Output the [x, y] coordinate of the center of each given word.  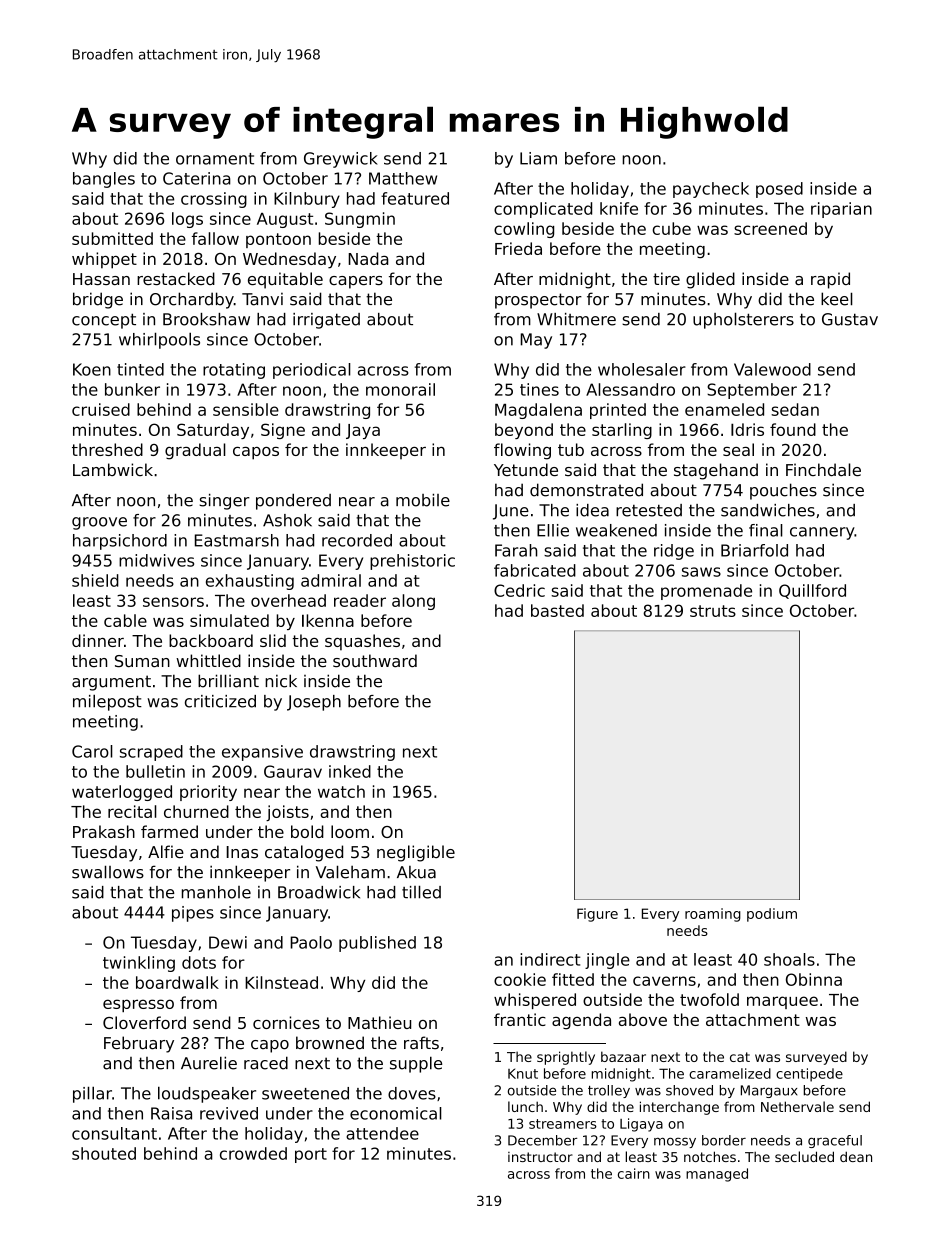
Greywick [341, 160]
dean [856, 1156]
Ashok [287, 520]
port [311, 1155]
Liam [538, 158]
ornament [215, 159]
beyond [524, 431]
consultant [114, 1133]
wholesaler [642, 369]
